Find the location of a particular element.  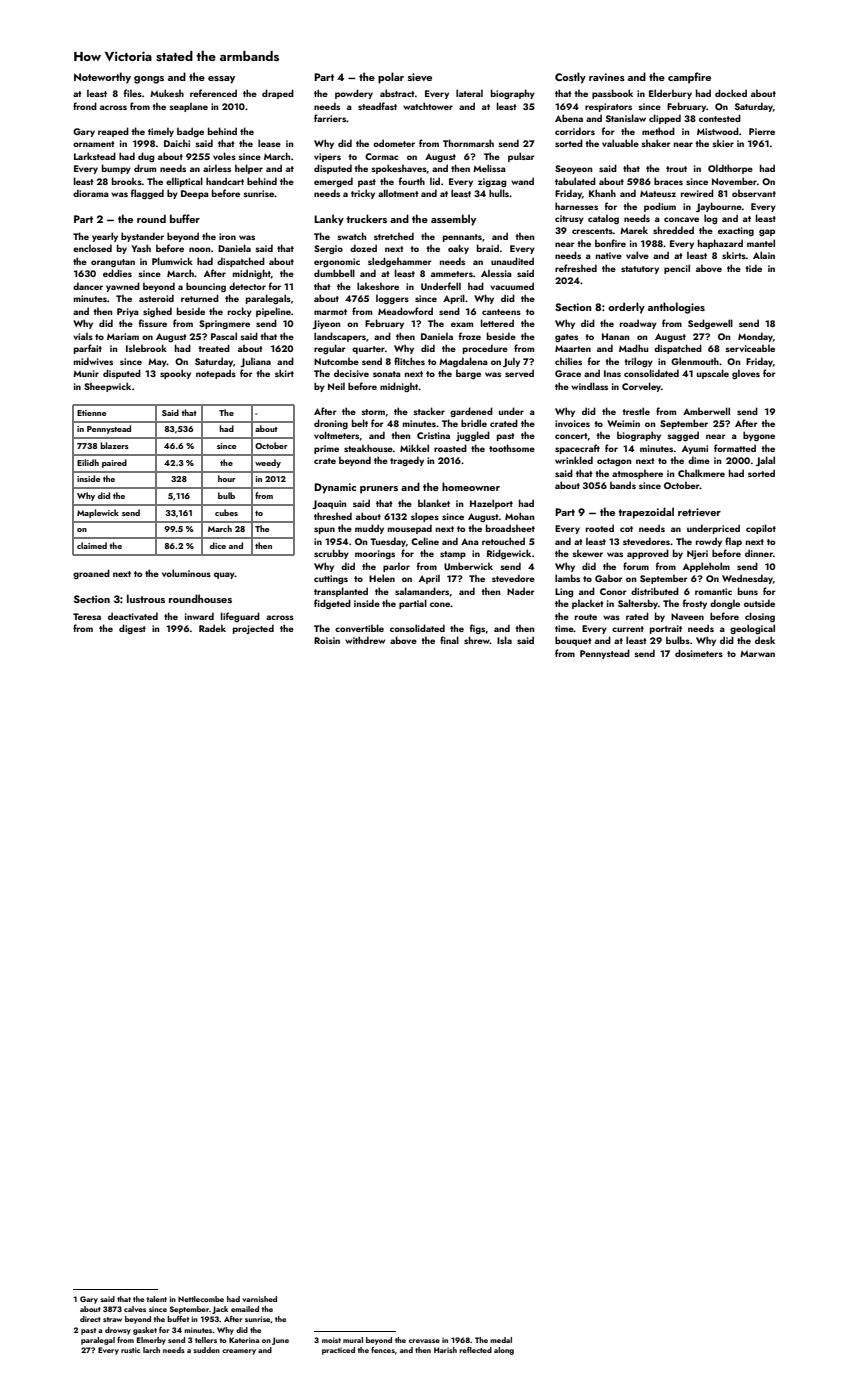

concave is located at coordinates (681, 219).
